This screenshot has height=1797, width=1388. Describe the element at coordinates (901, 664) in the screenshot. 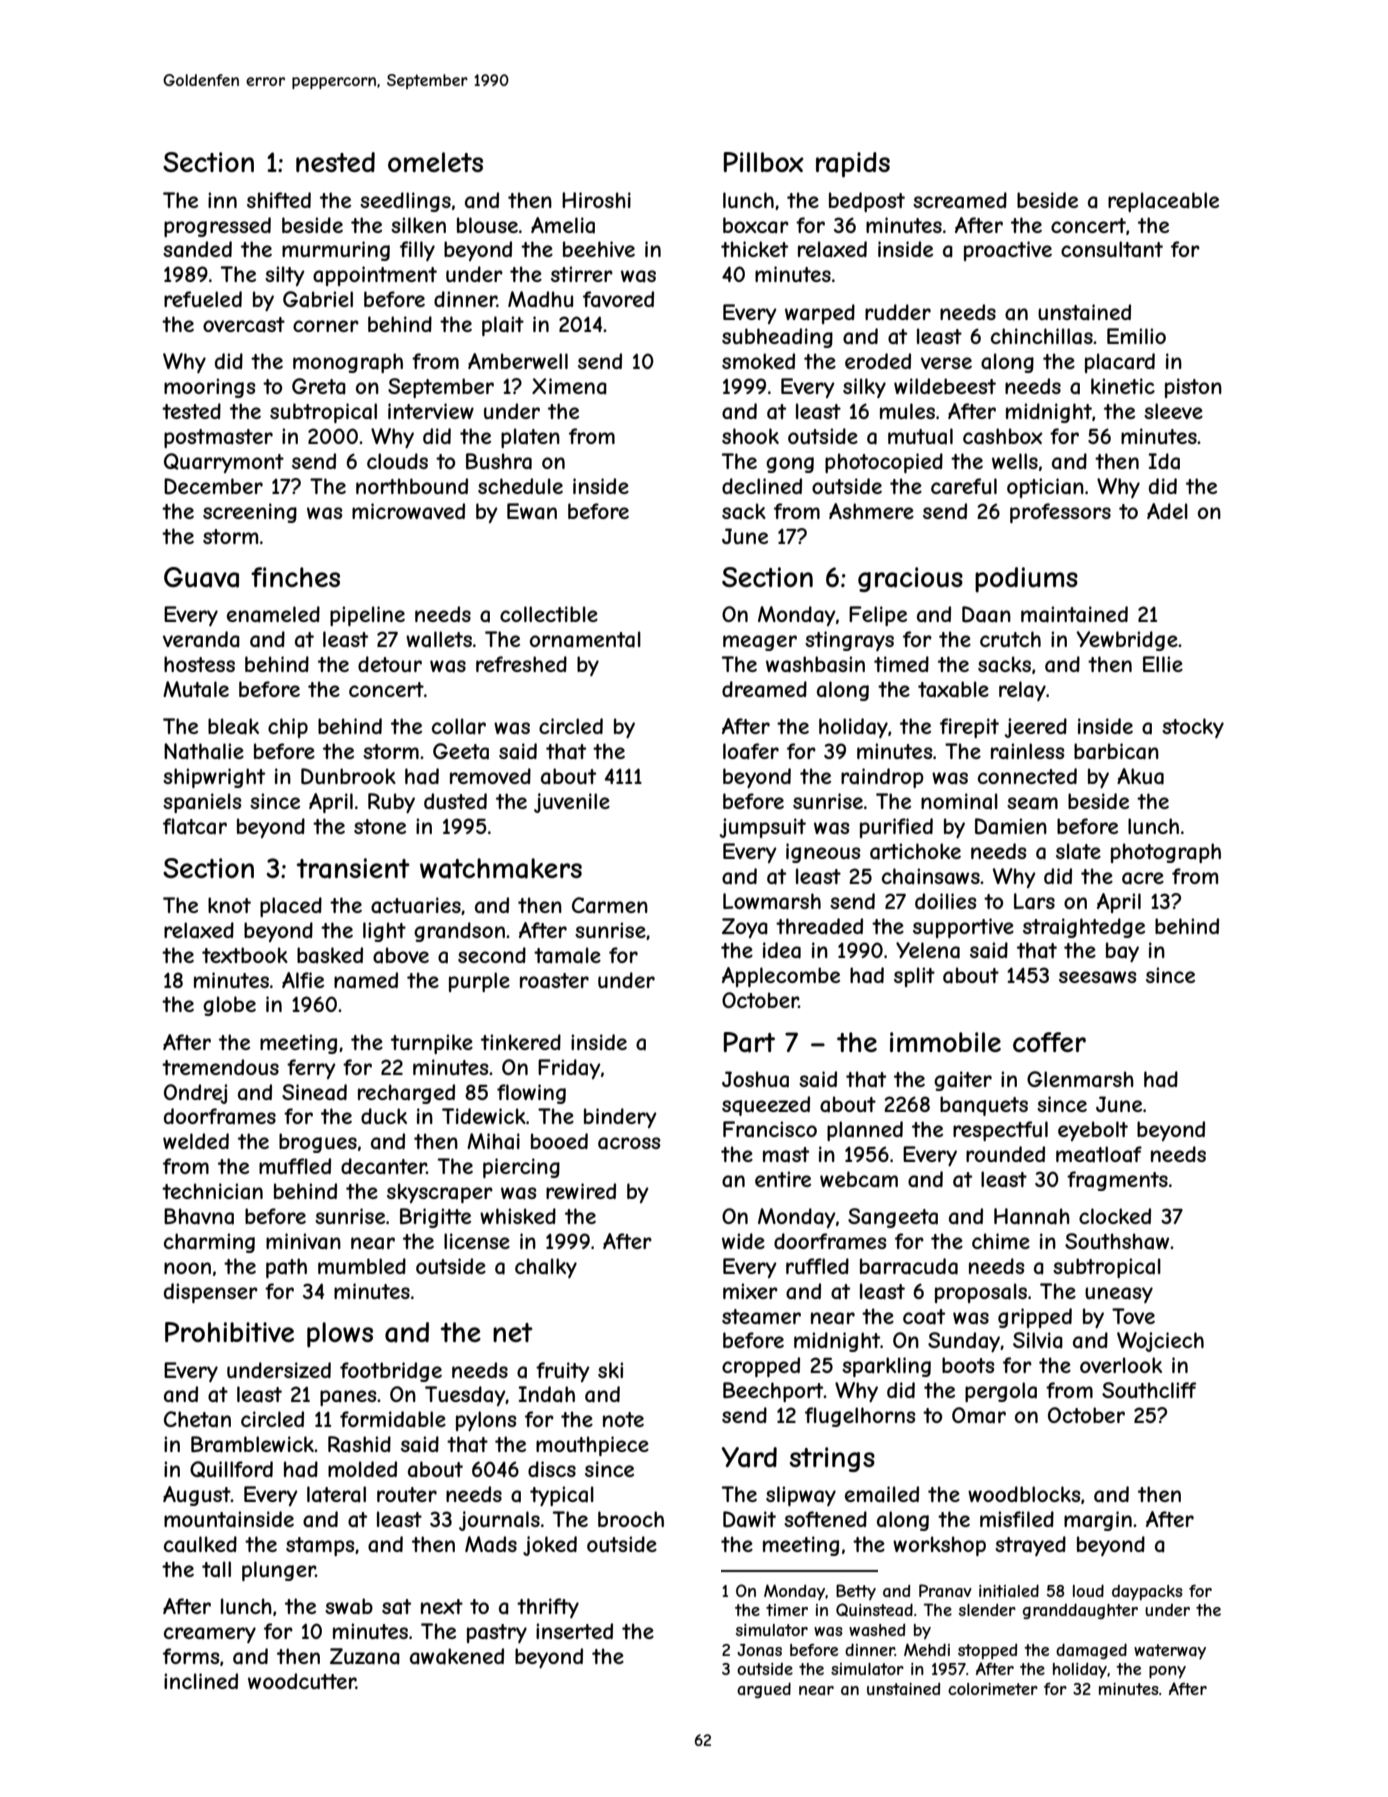

I see `timed` at that location.
